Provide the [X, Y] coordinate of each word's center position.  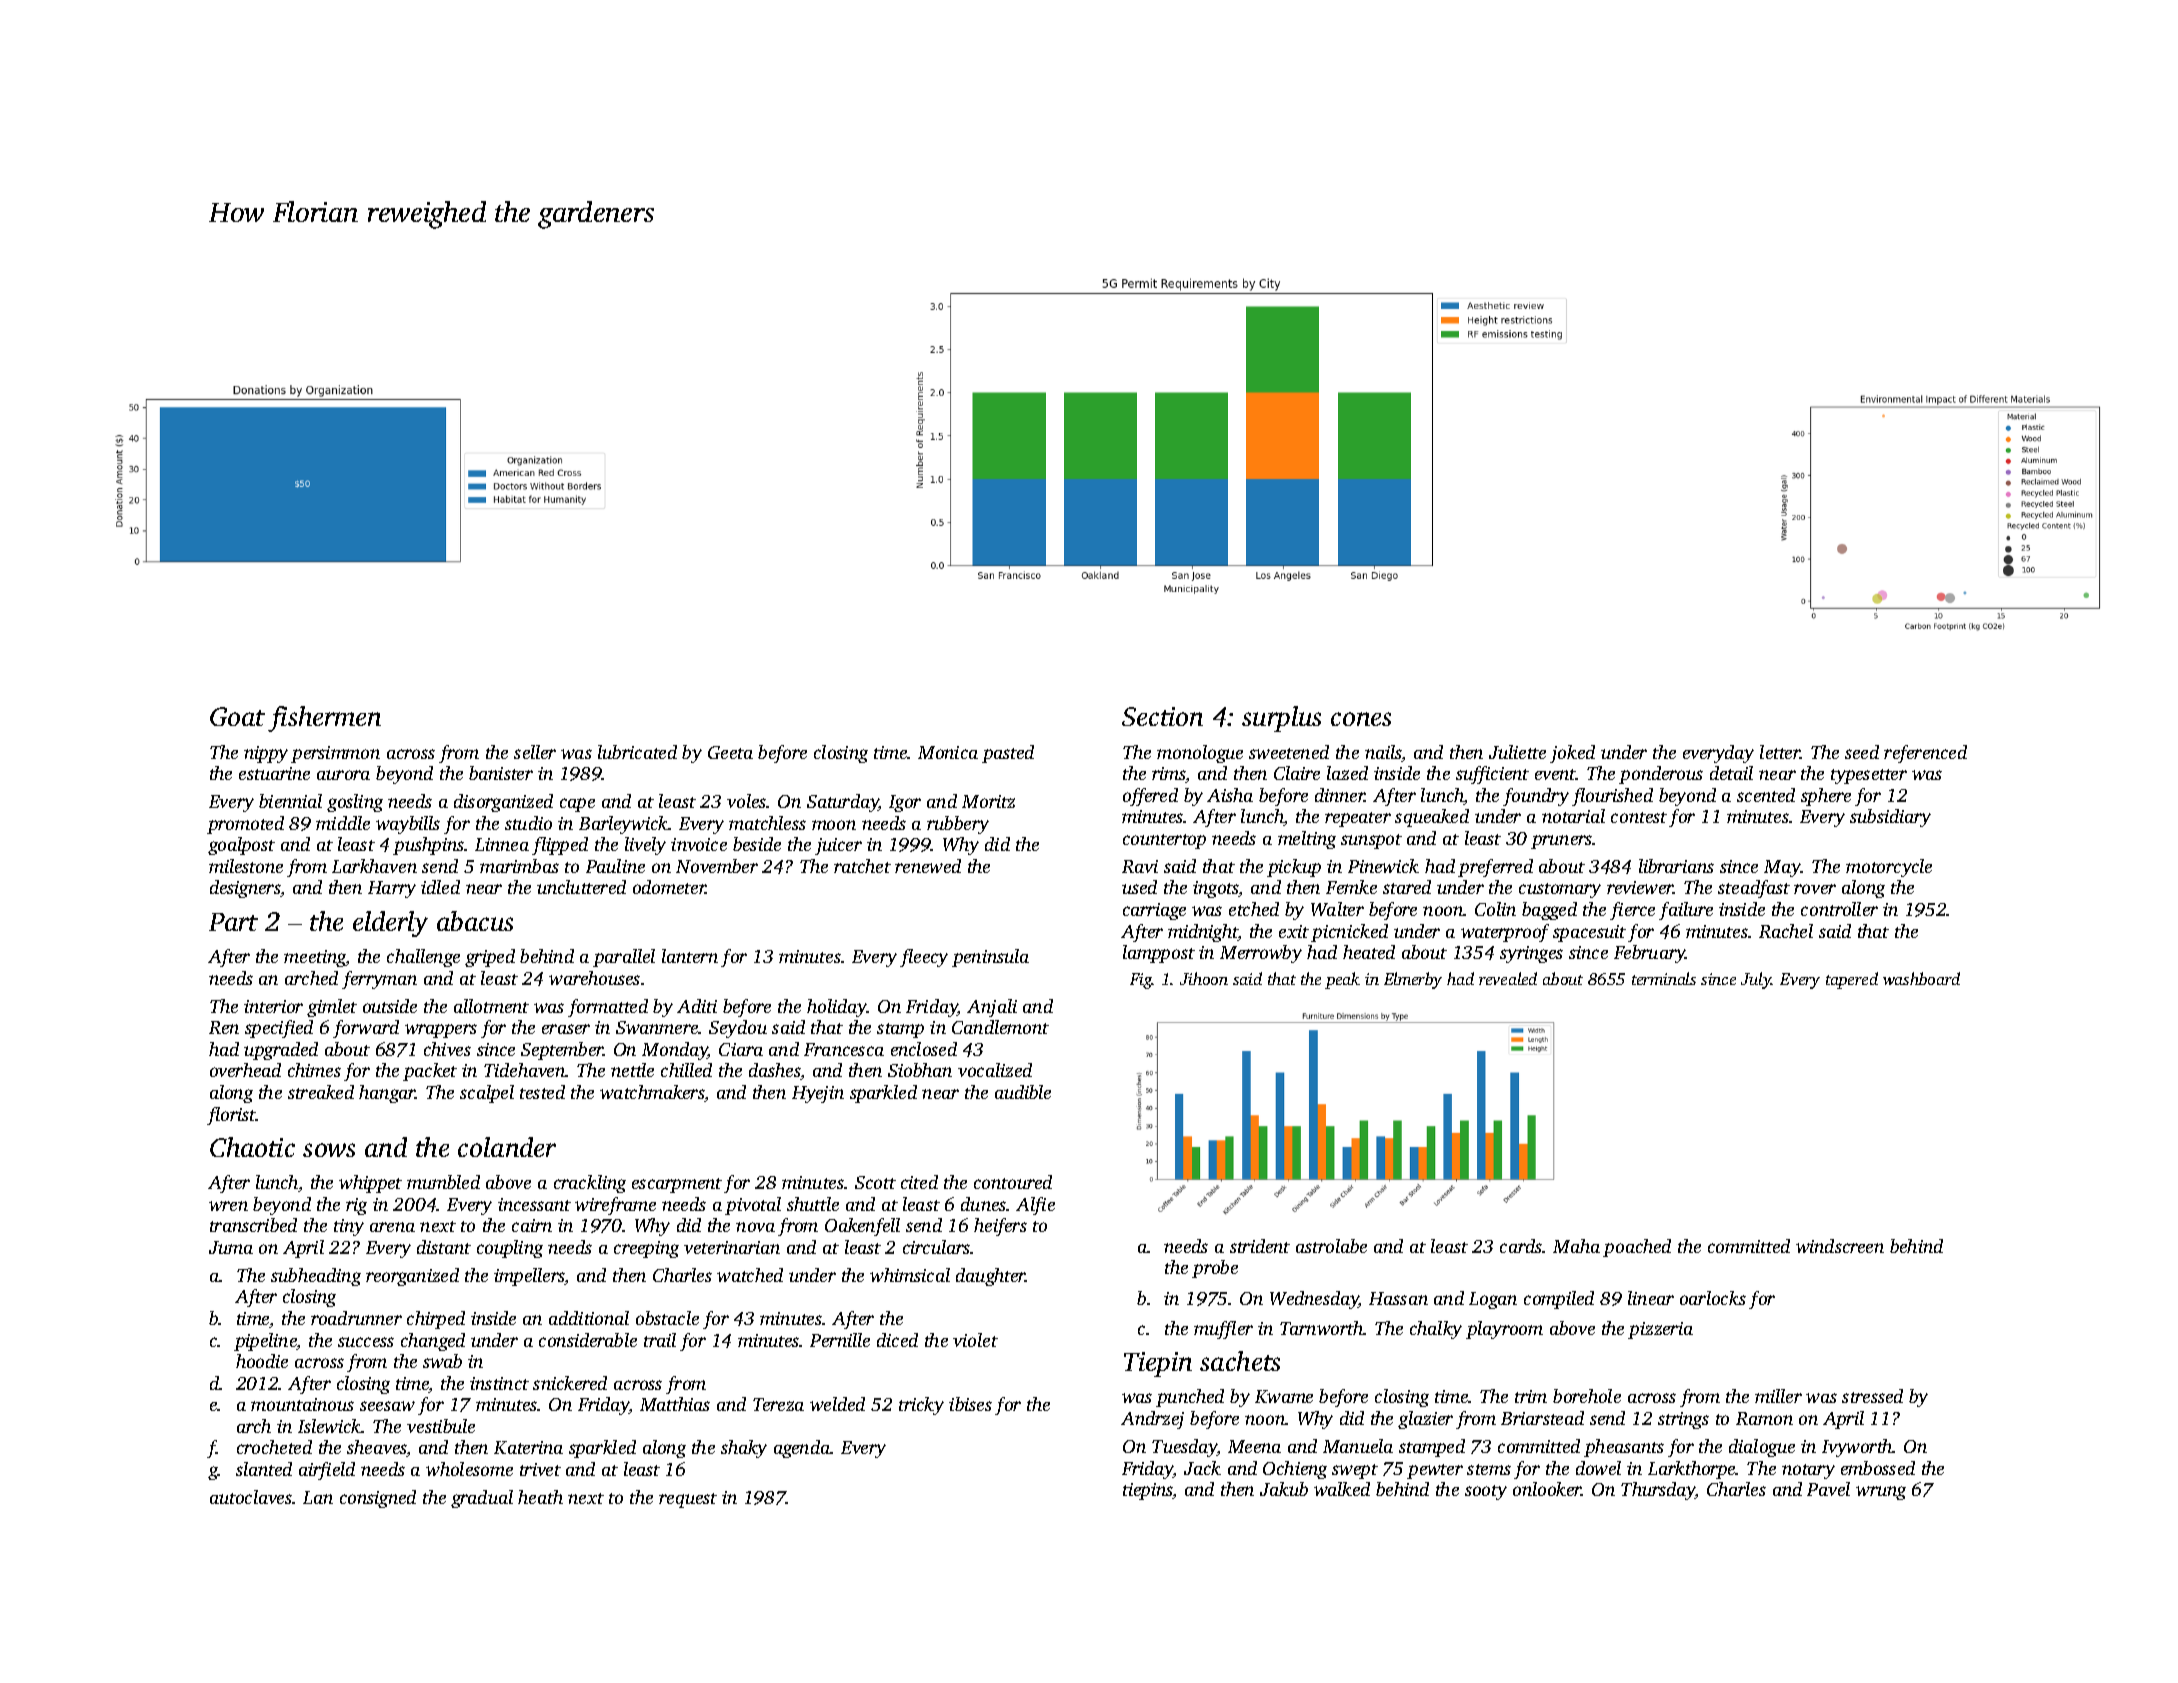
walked [1342, 1489]
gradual [482, 1499]
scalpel [487, 1094]
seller [535, 752]
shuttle [813, 1204]
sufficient [1492, 775]
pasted [1008, 754]
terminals [1664, 978]
